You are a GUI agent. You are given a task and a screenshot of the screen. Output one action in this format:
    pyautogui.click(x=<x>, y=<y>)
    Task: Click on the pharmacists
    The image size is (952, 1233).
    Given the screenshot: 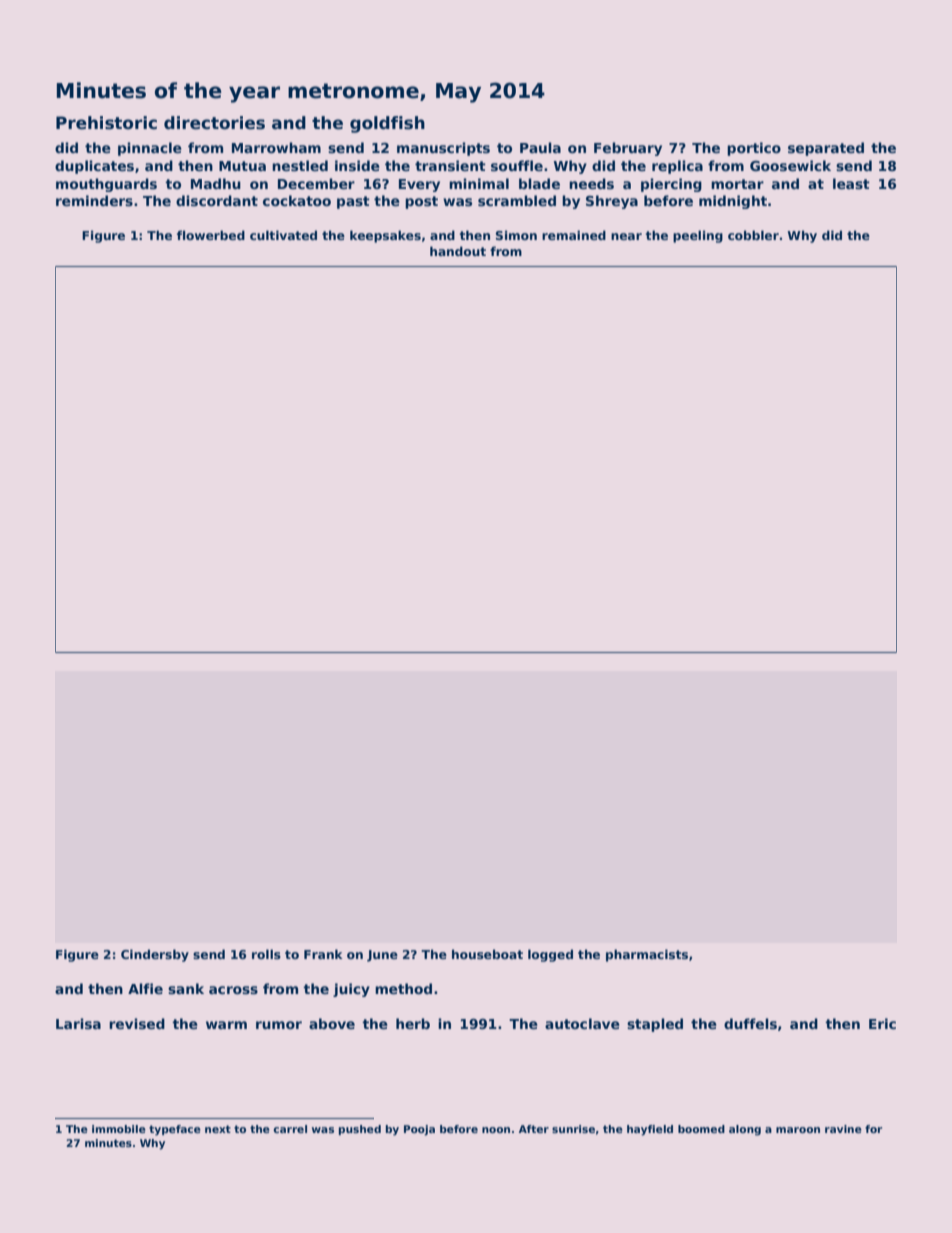 What is the action you would take?
    pyautogui.click(x=647, y=955)
